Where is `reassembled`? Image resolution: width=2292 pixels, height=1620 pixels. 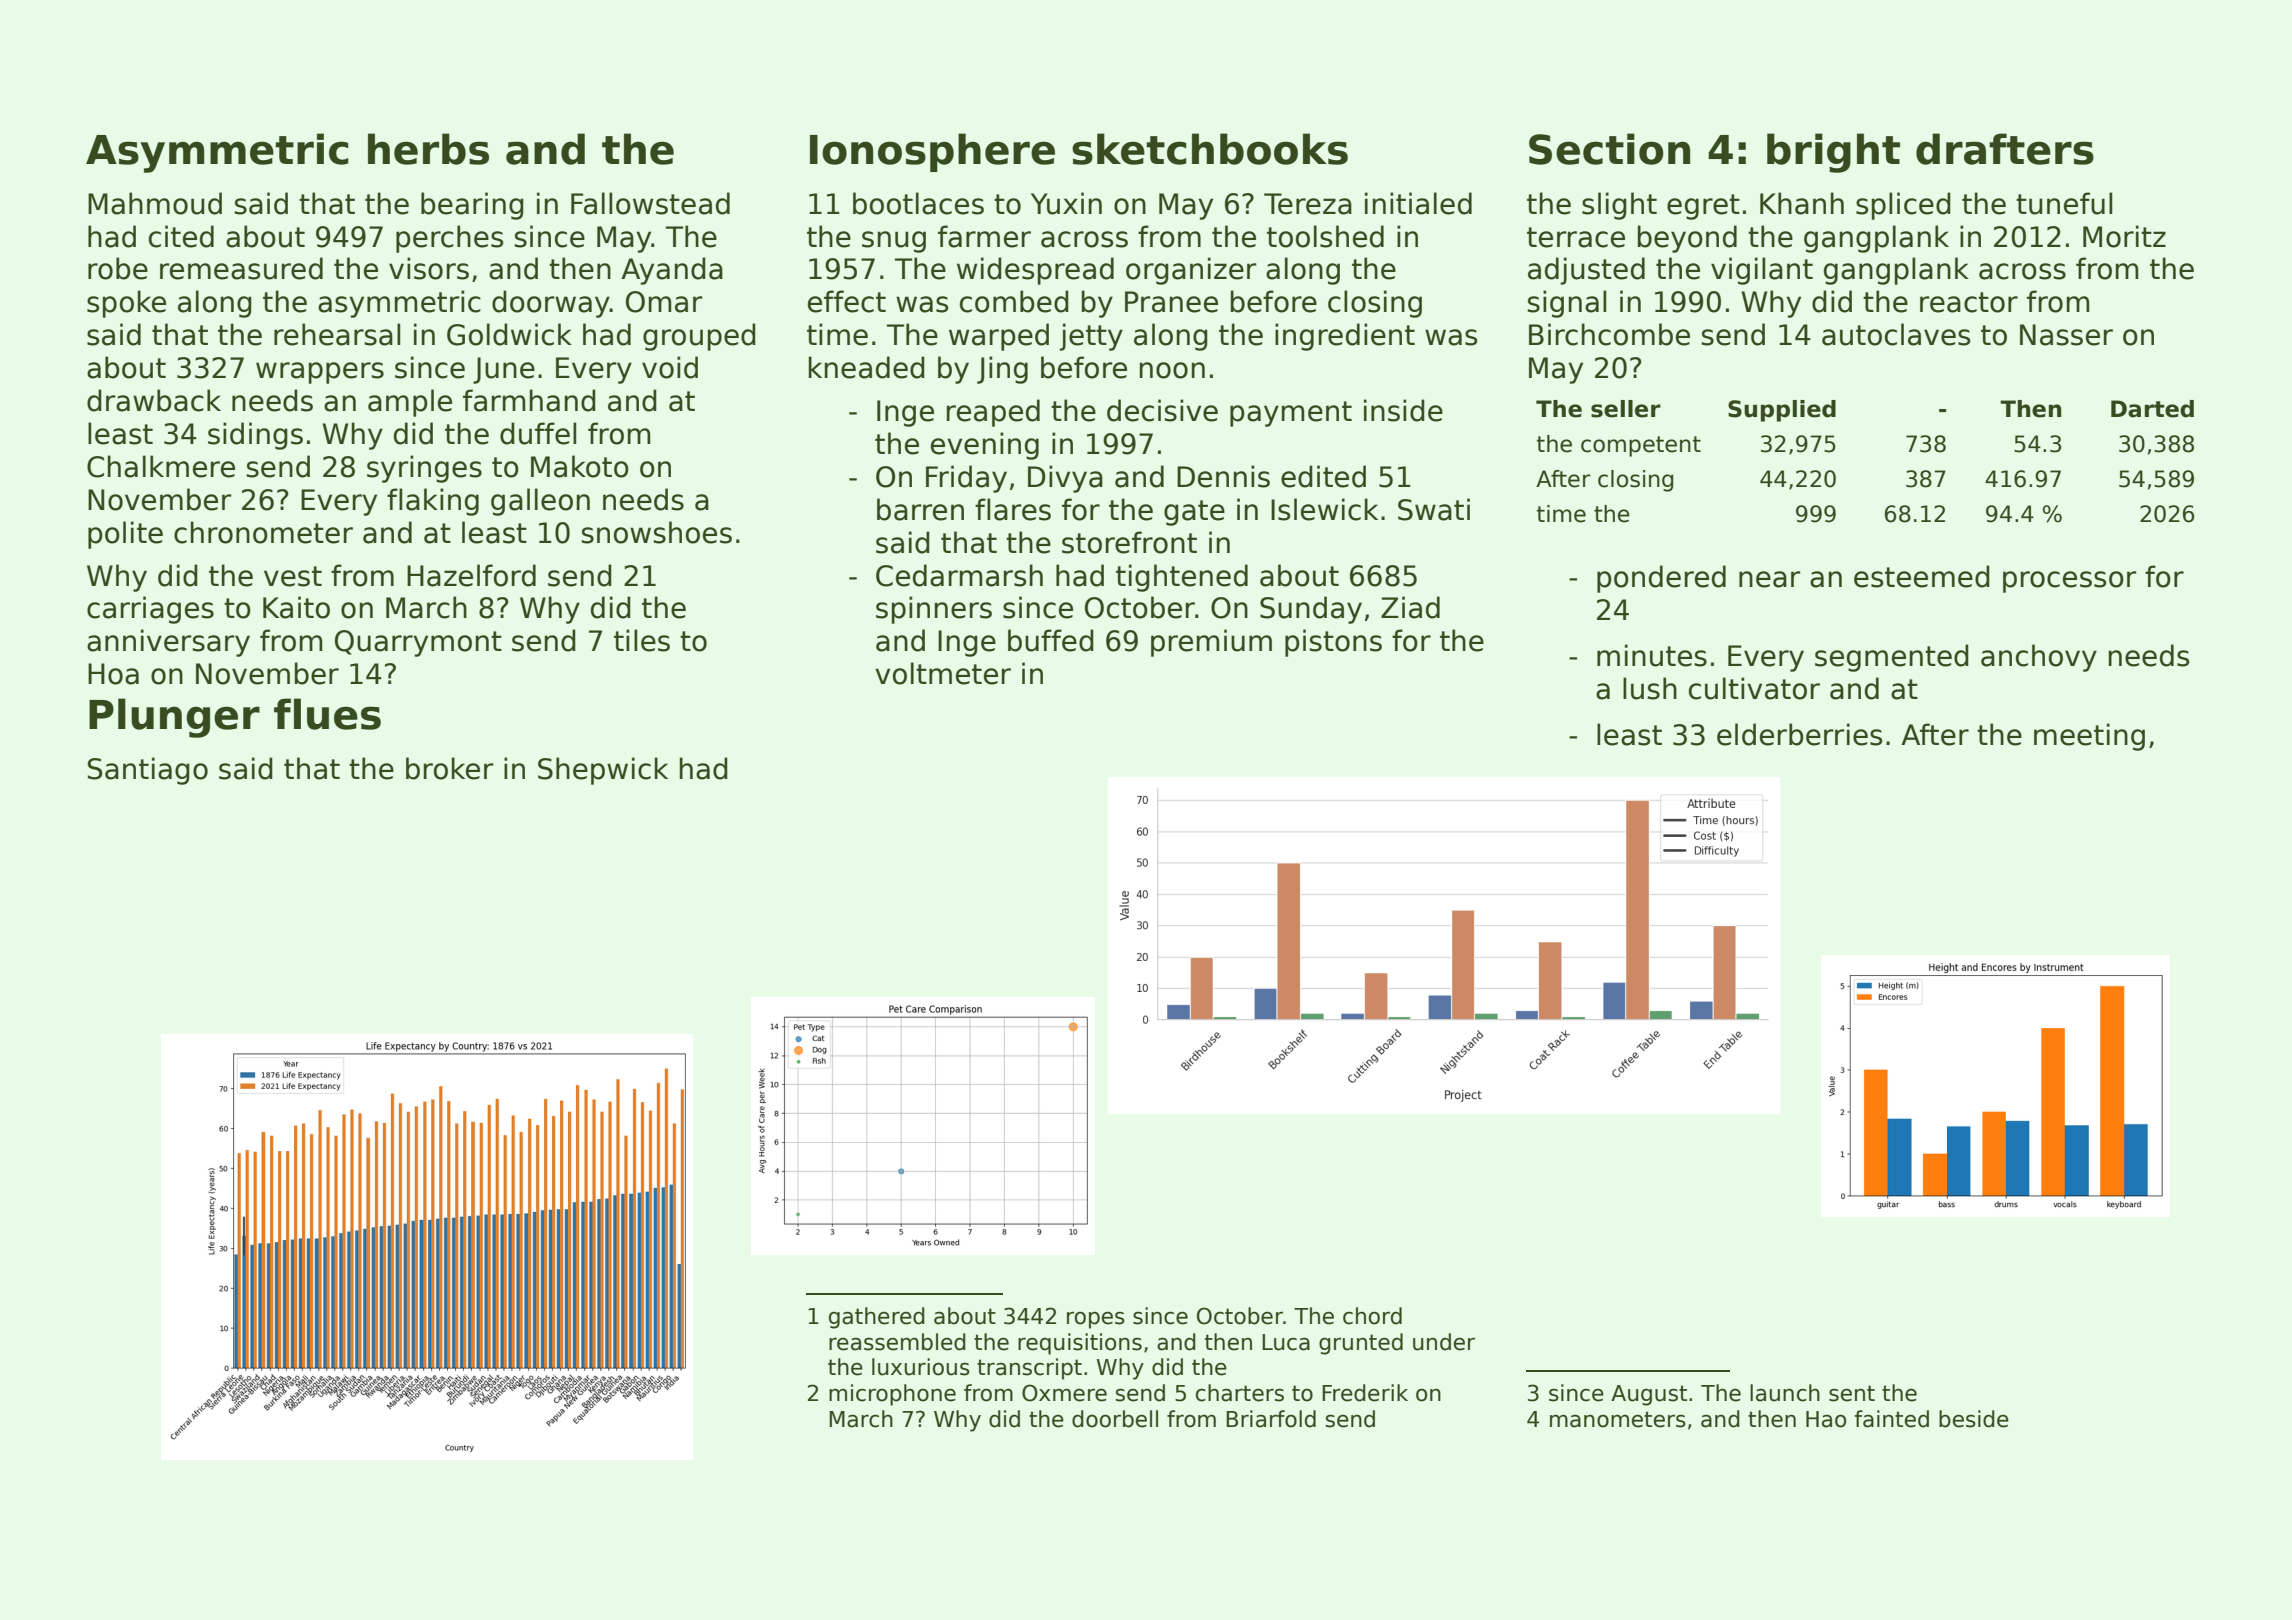
reassembled is located at coordinates (897, 1342).
